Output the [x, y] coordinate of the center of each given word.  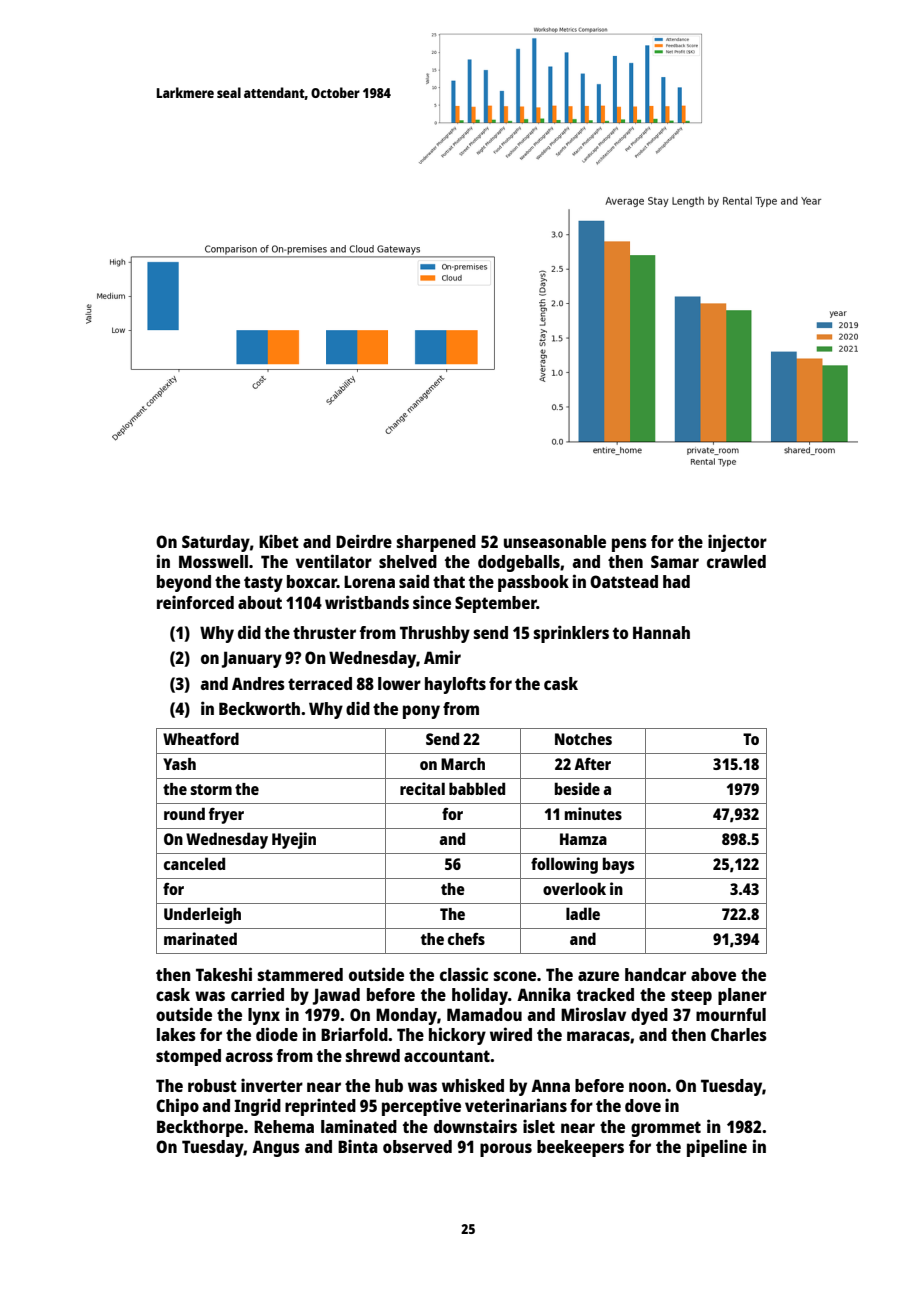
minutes [593, 813]
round [184, 813]
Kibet [279, 541]
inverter [272, 1085]
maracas [598, 1036]
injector [737, 543]
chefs [466, 939]
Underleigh [202, 915]
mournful [731, 1014]
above [713, 974]
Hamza [583, 839]
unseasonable [555, 541]
